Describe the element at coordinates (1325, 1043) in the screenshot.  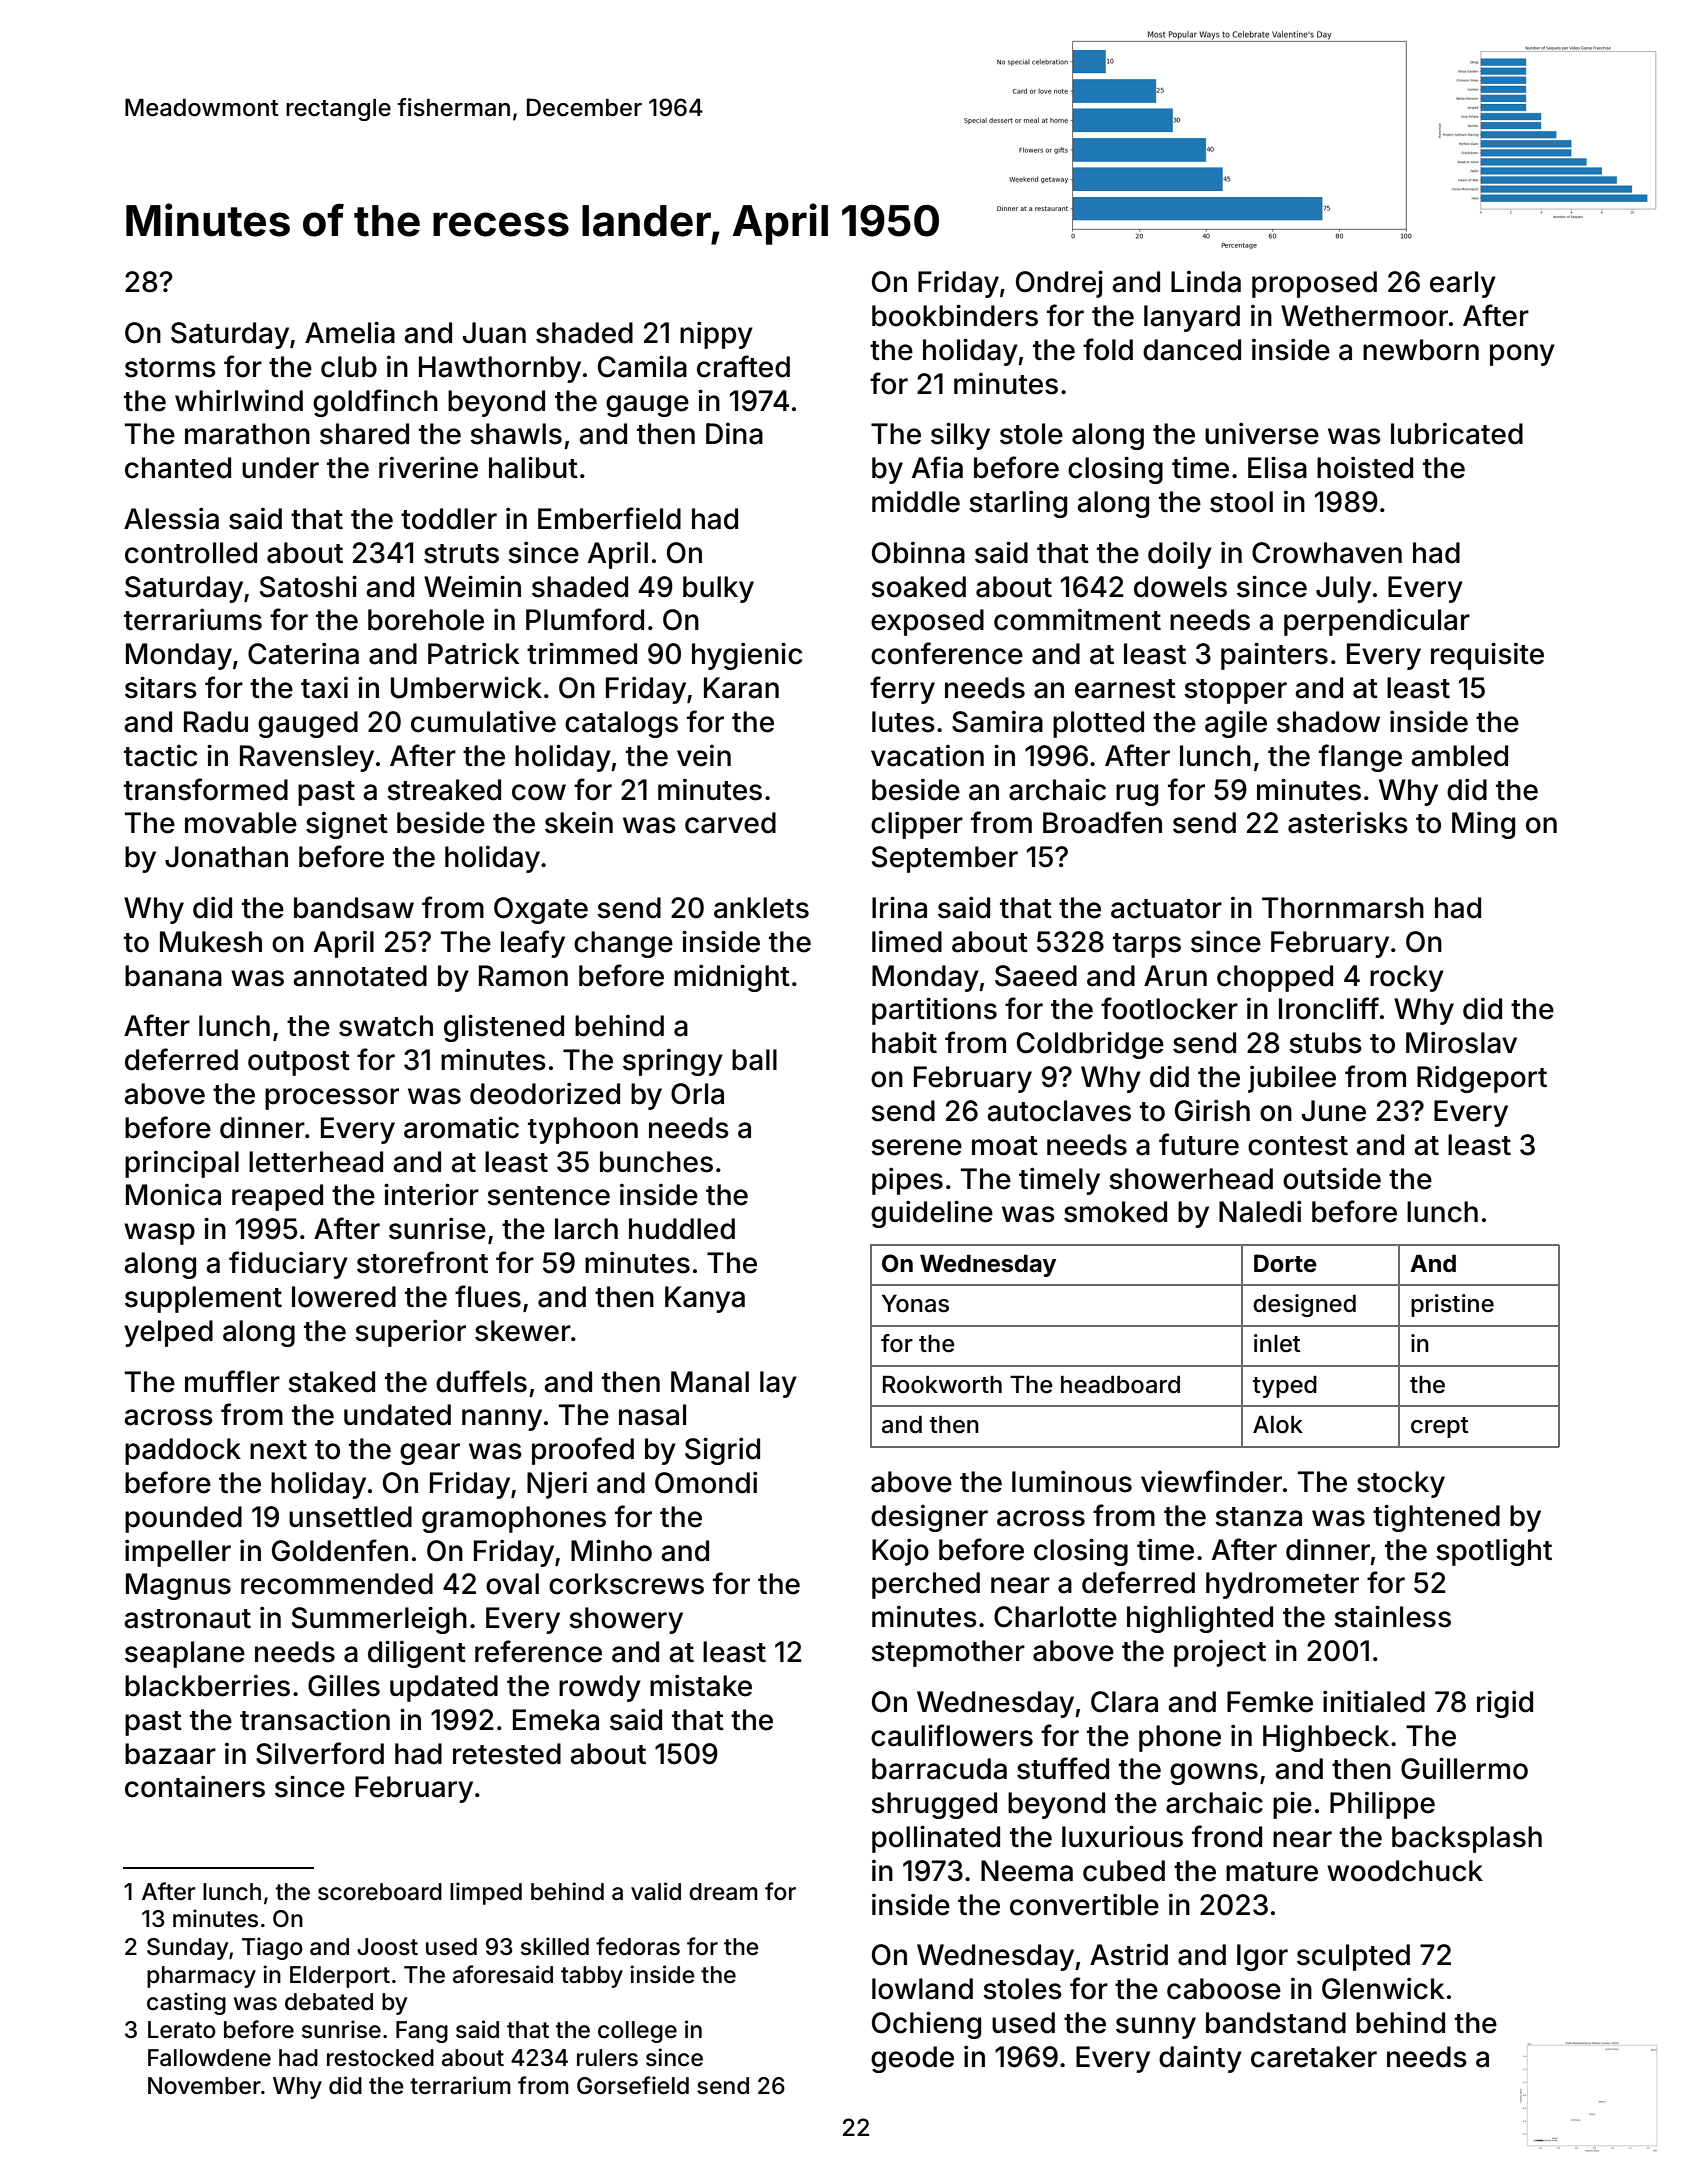
I see `stubs` at that location.
